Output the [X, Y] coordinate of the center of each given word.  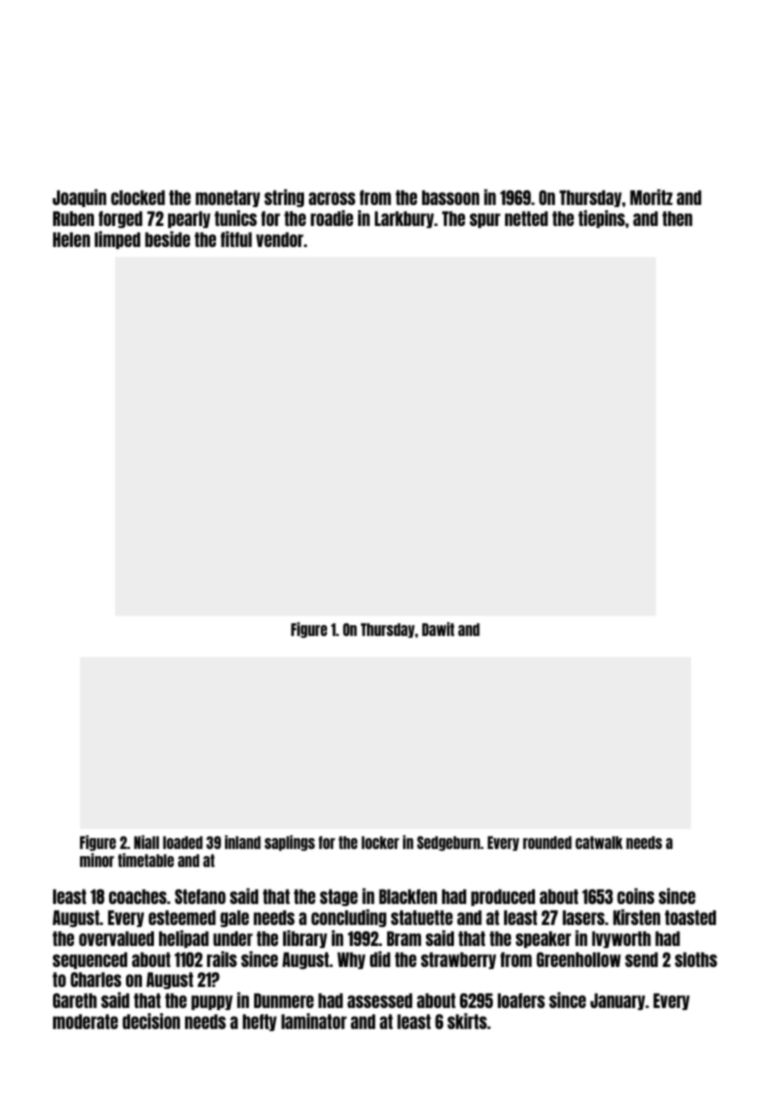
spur [485, 220]
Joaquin [79, 198]
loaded [183, 842]
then [677, 218]
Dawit [438, 629]
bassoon [450, 197]
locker [380, 842]
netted [526, 218]
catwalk [599, 842]
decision [151, 1021]
